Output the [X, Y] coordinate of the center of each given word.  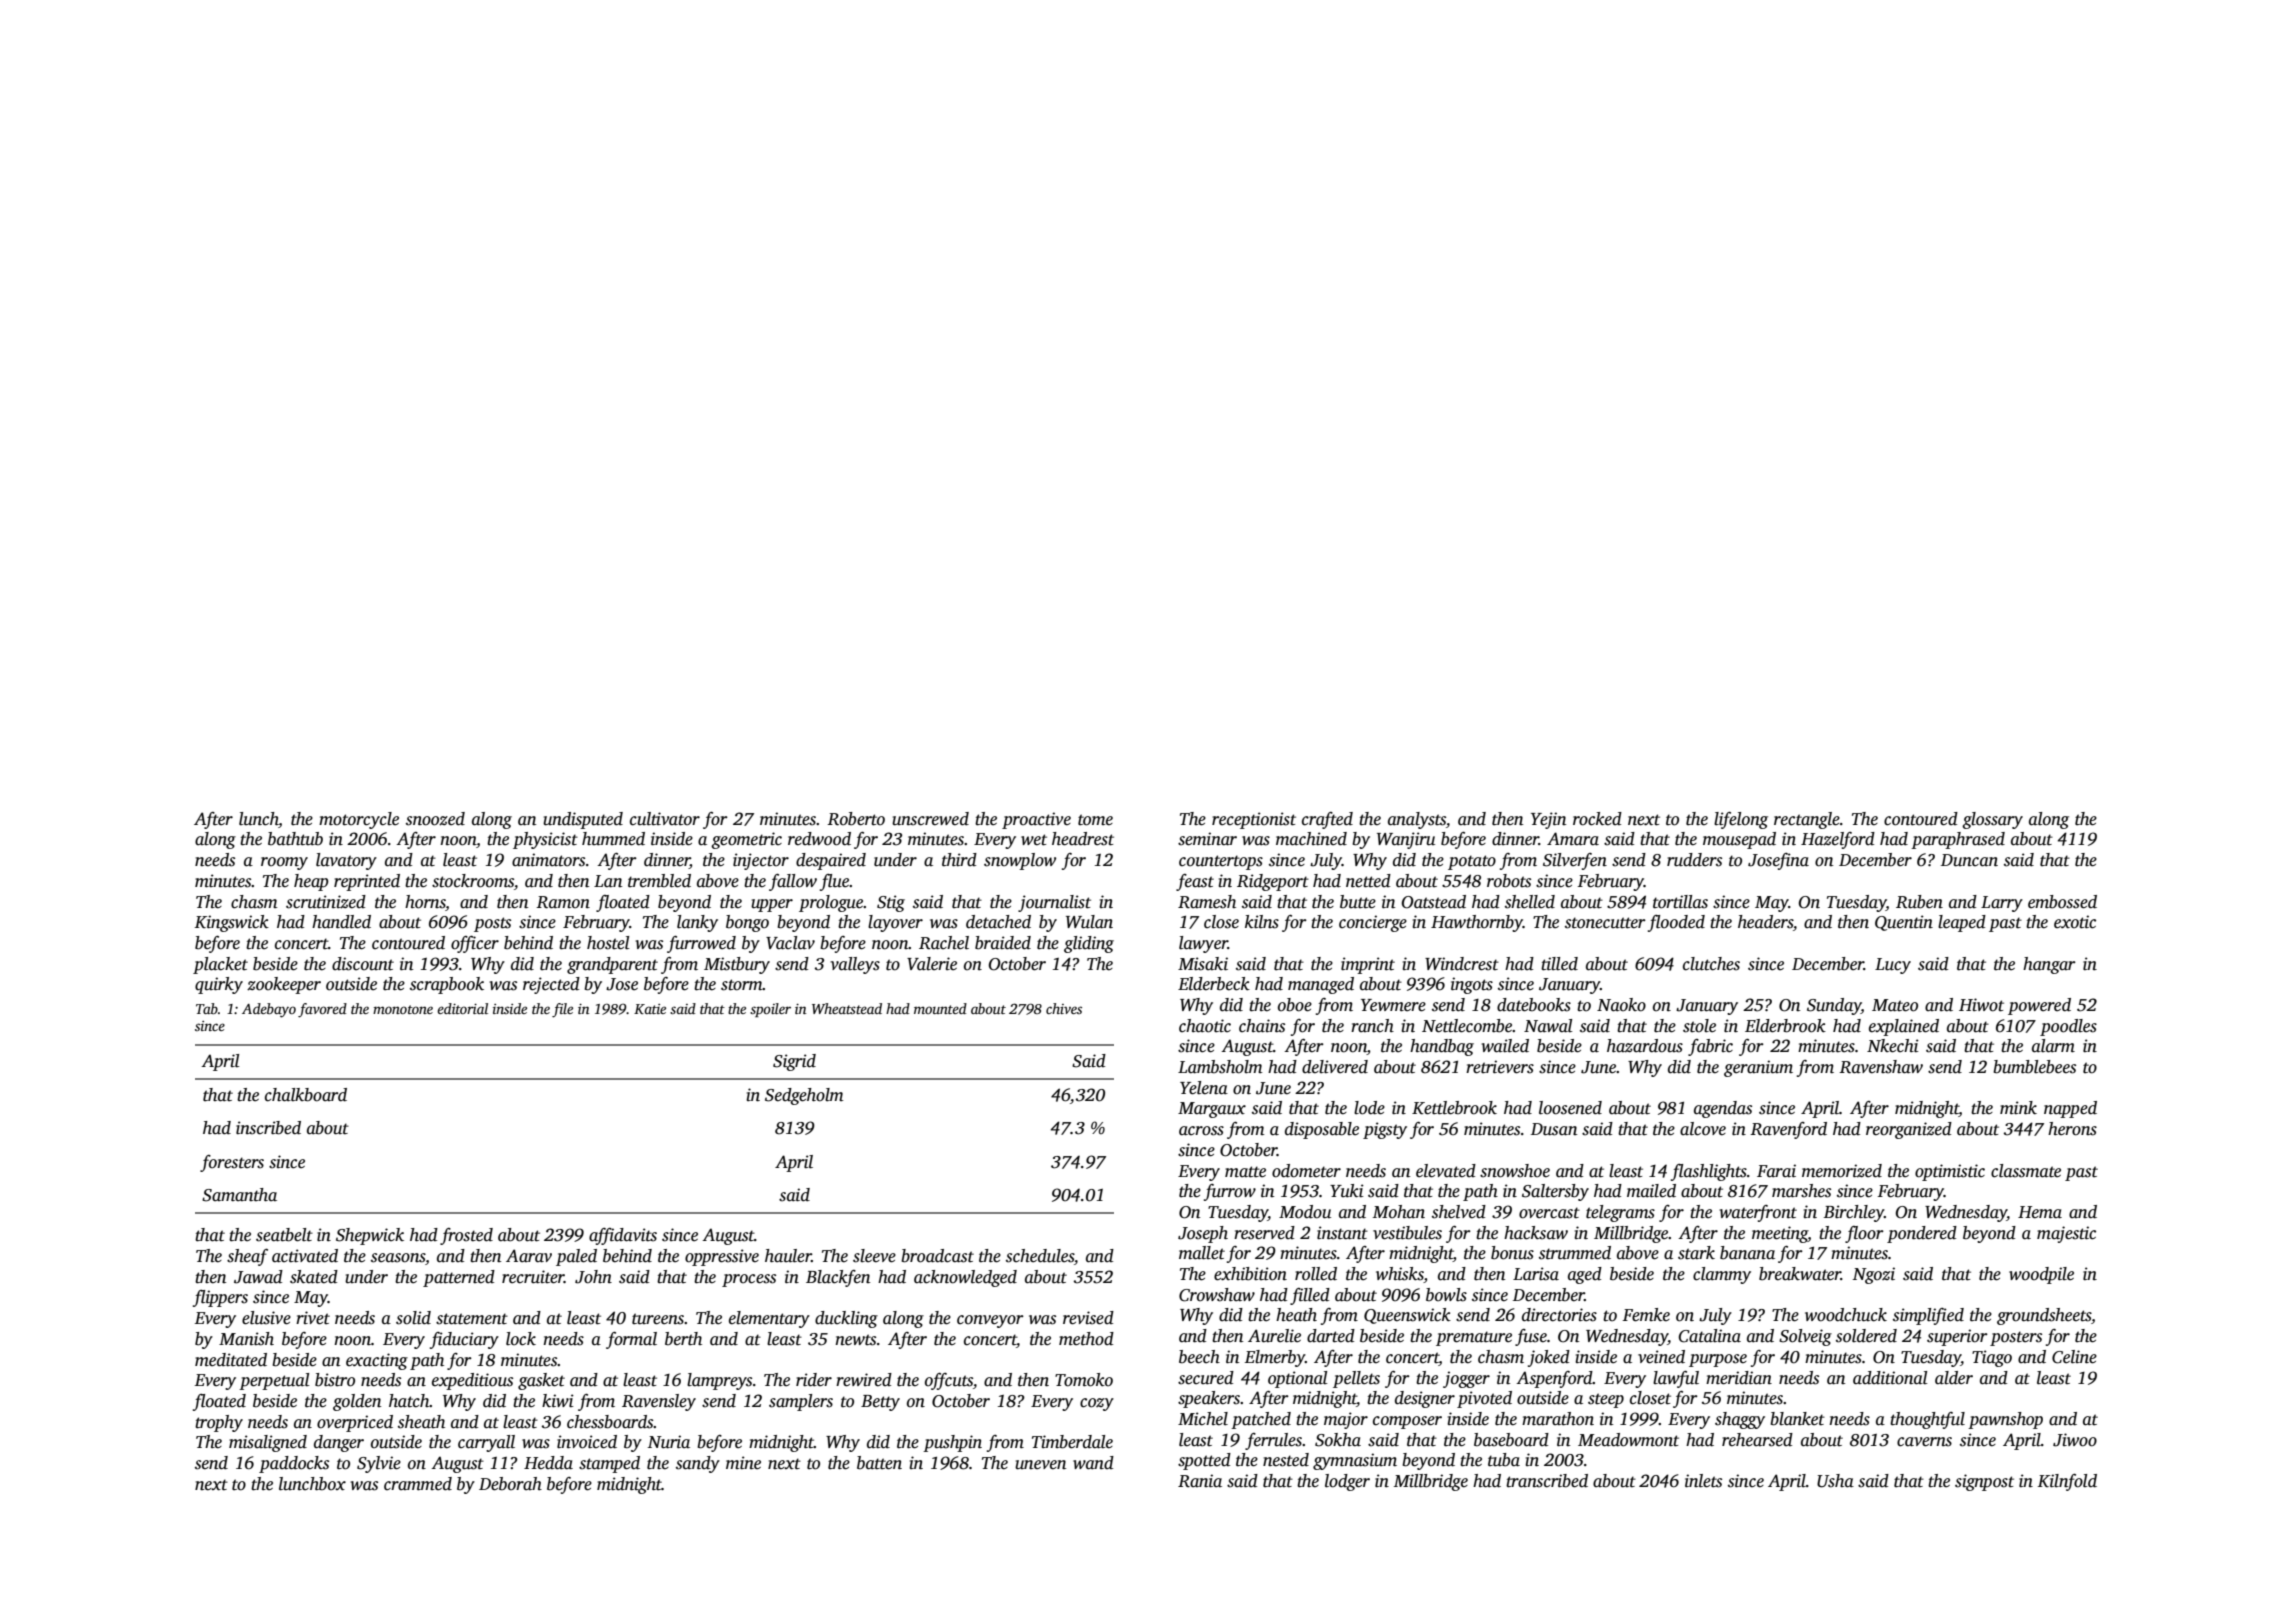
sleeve [874, 1256]
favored [322, 1010]
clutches [1711, 964]
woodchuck [1846, 1315]
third [959, 860]
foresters [232, 1163]
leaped [1962, 923]
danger [339, 1443]
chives [1064, 1008]
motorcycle [359, 820]
